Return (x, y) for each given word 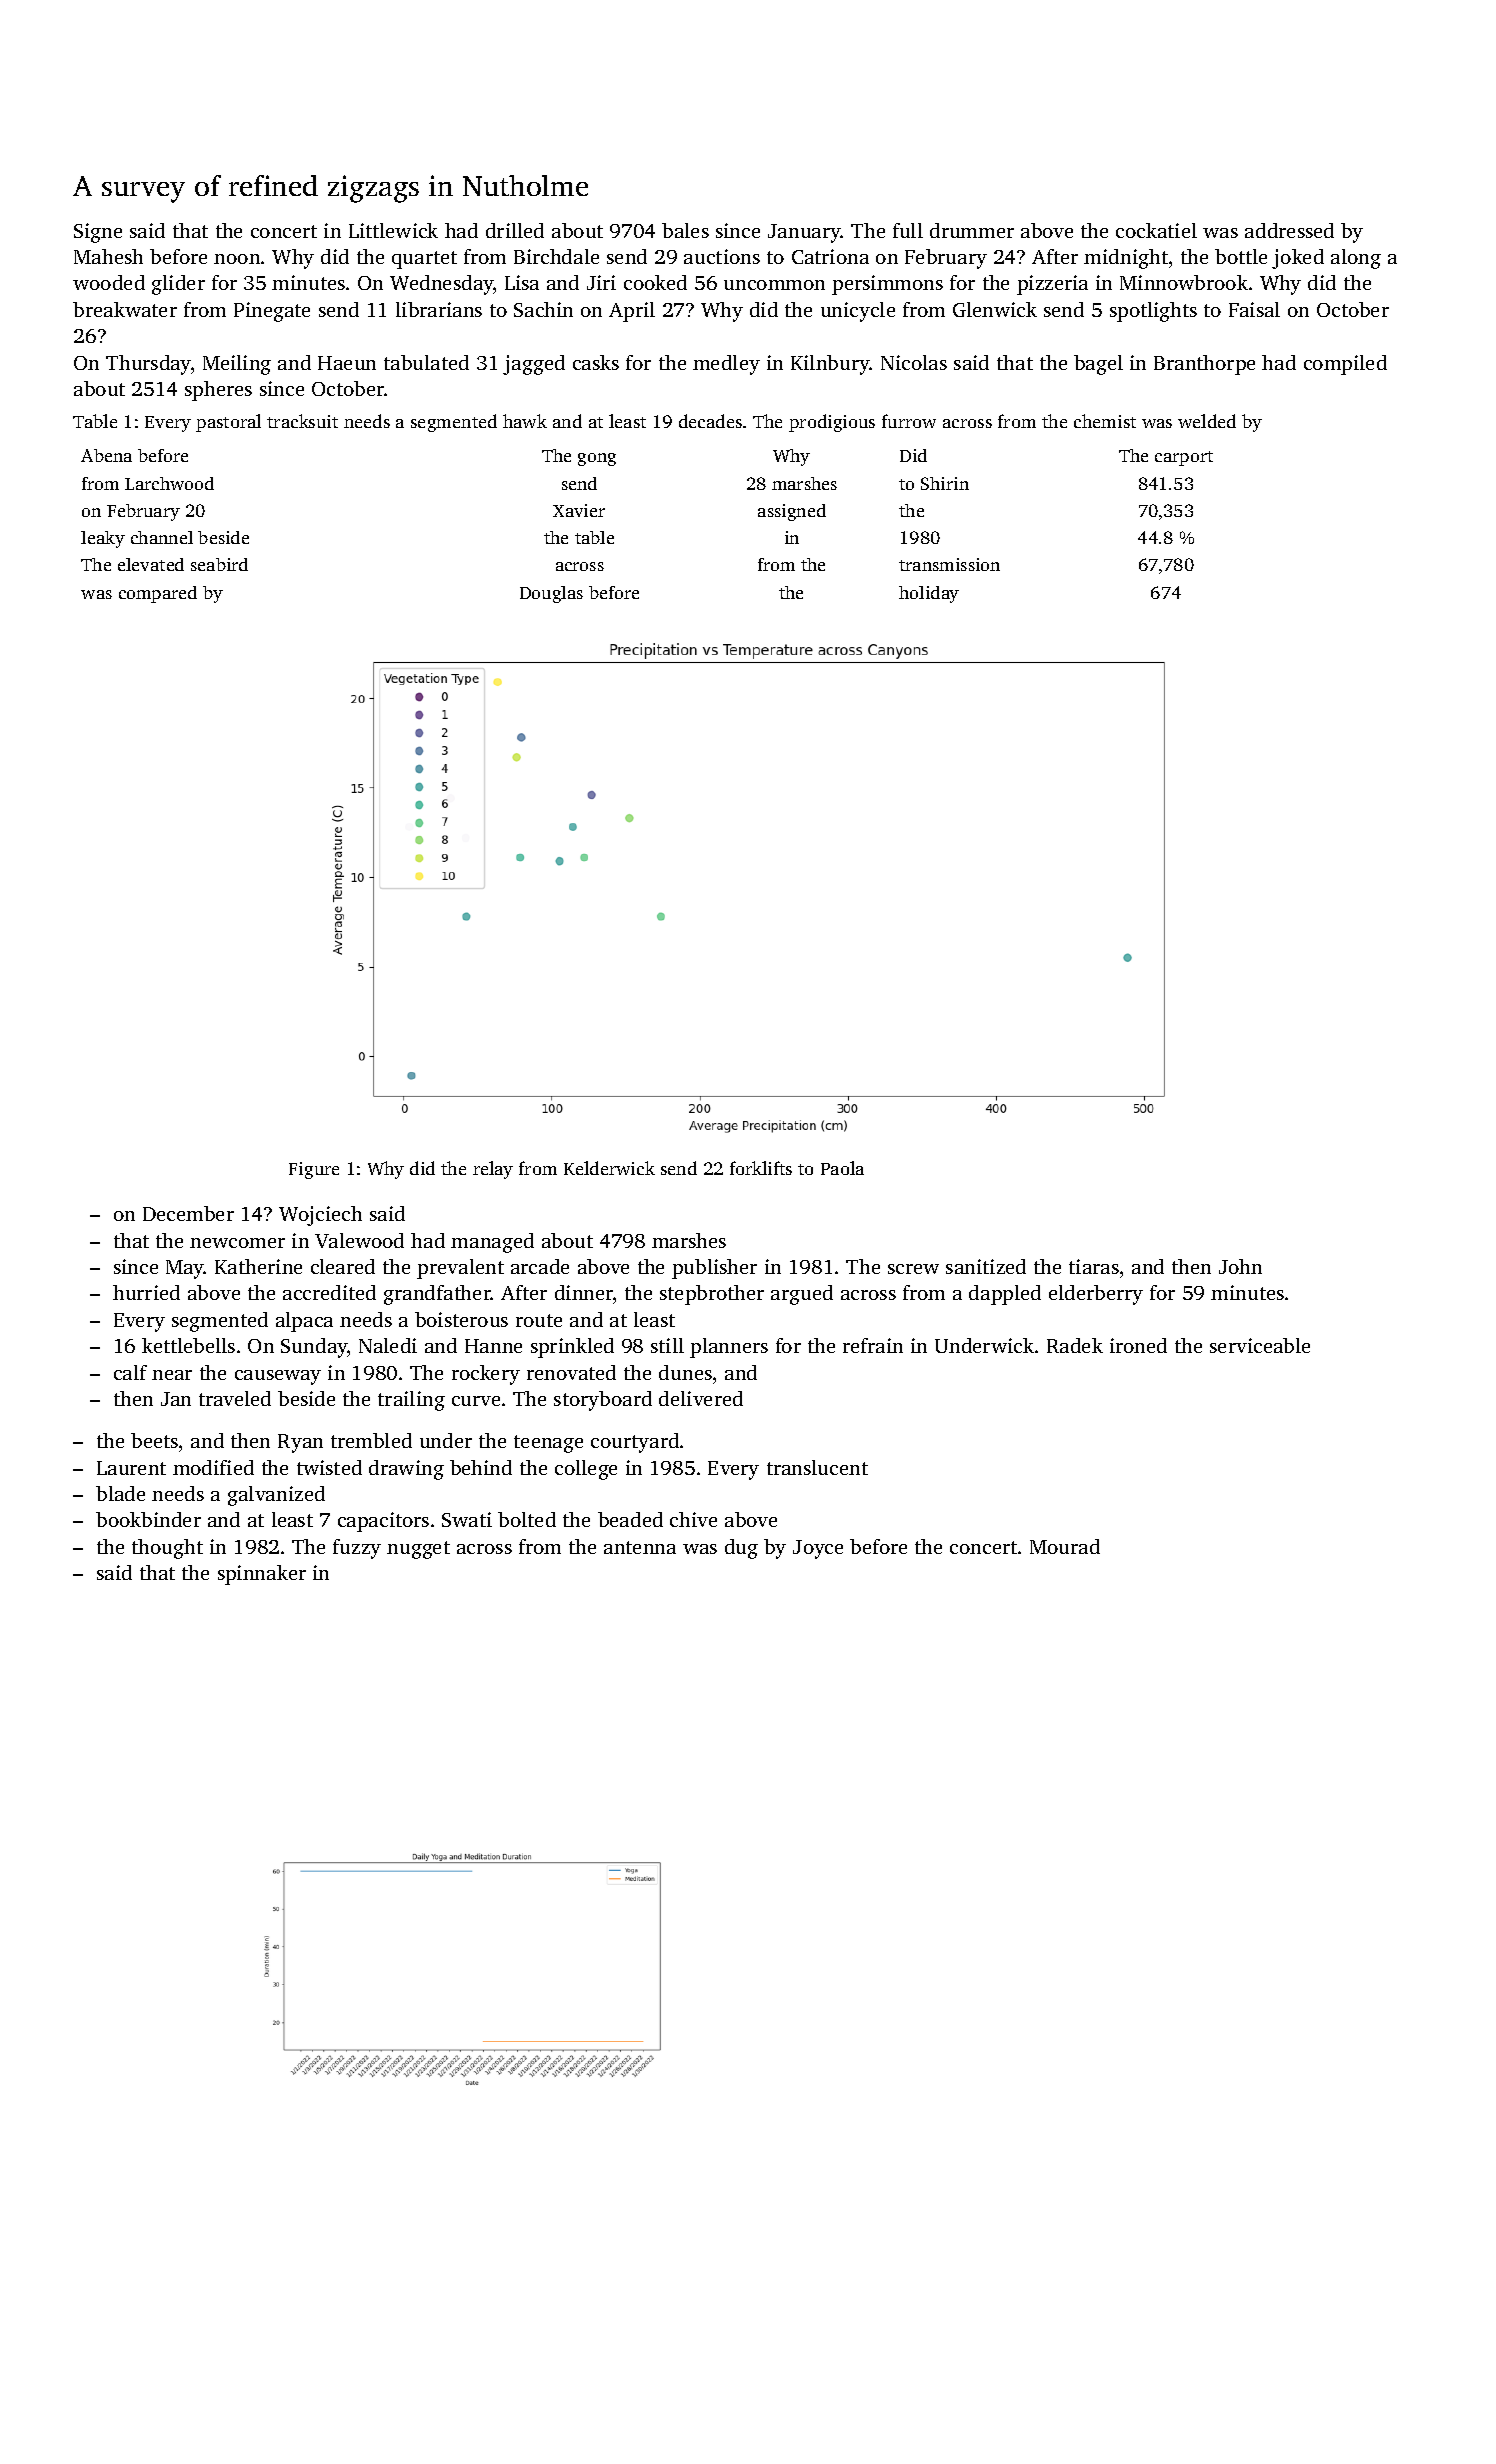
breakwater (125, 309)
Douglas (551, 594)
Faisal (1254, 309)
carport (1184, 458)
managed (492, 1243)
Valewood (359, 1240)
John (1240, 1266)
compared (158, 594)
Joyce (818, 1549)
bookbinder (148, 1519)
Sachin (543, 309)
